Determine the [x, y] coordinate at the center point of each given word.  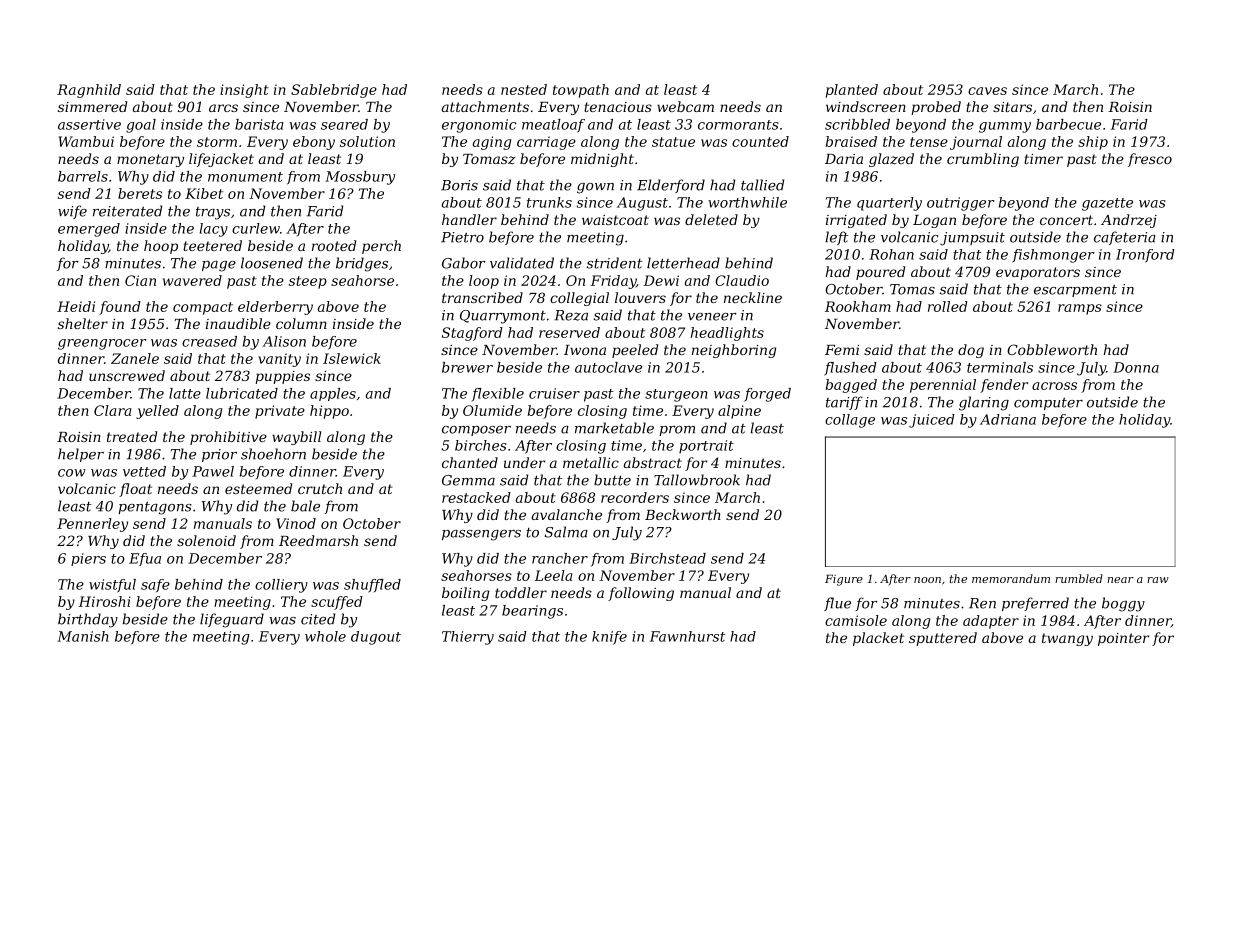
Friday [613, 282]
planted [852, 91]
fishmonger [1053, 256]
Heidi [76, 306]
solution [367, 141]
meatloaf [553, 126]
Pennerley [92, 525]
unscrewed [127, 375]
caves [987, 91]
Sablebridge [334, 91]
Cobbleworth [1052, 349]
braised [851, 141]
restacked [476, 497]
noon [927, 580]
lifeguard [232, 620]
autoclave [608, 367]
